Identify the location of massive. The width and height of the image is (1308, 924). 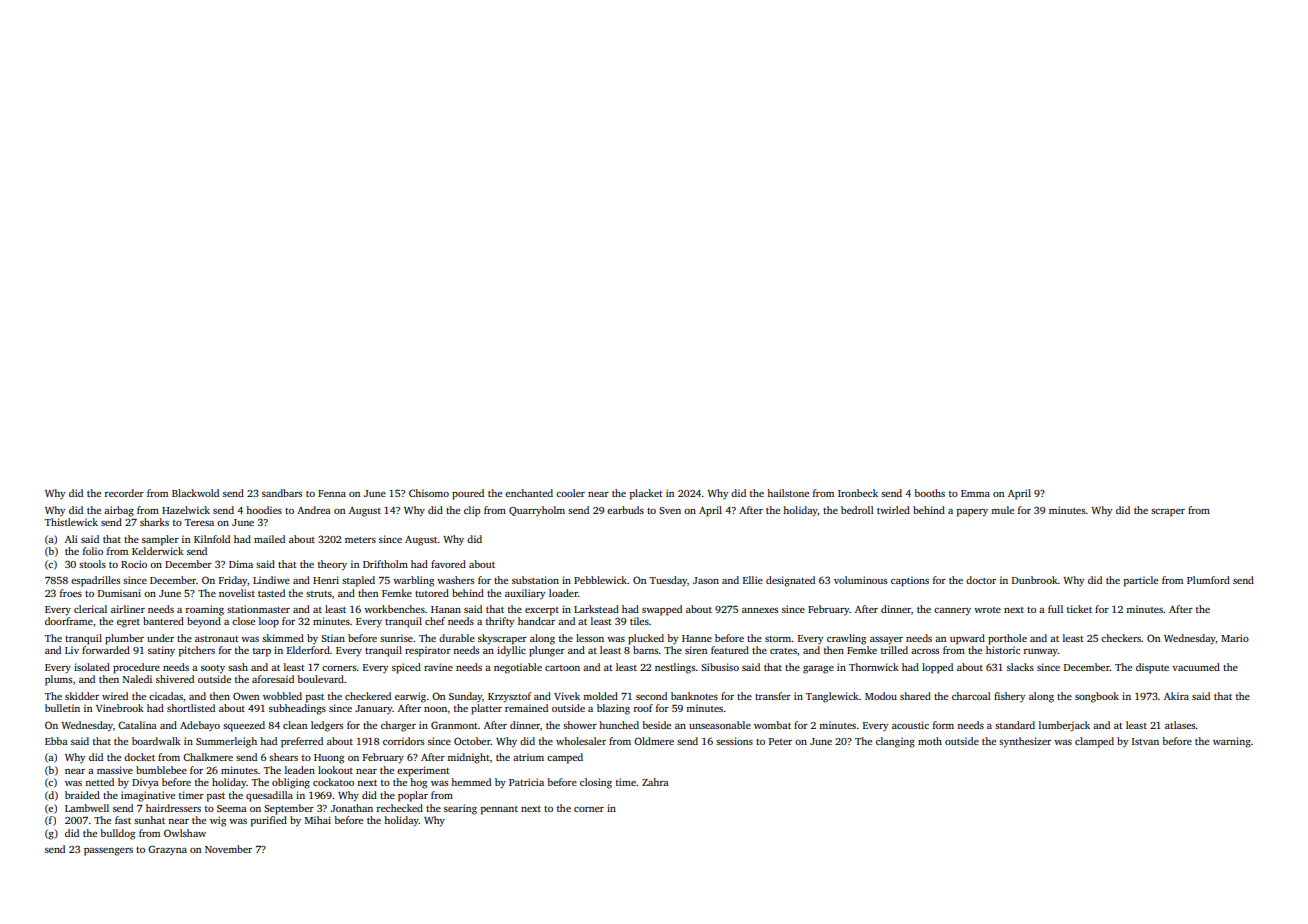
(115, 770).
